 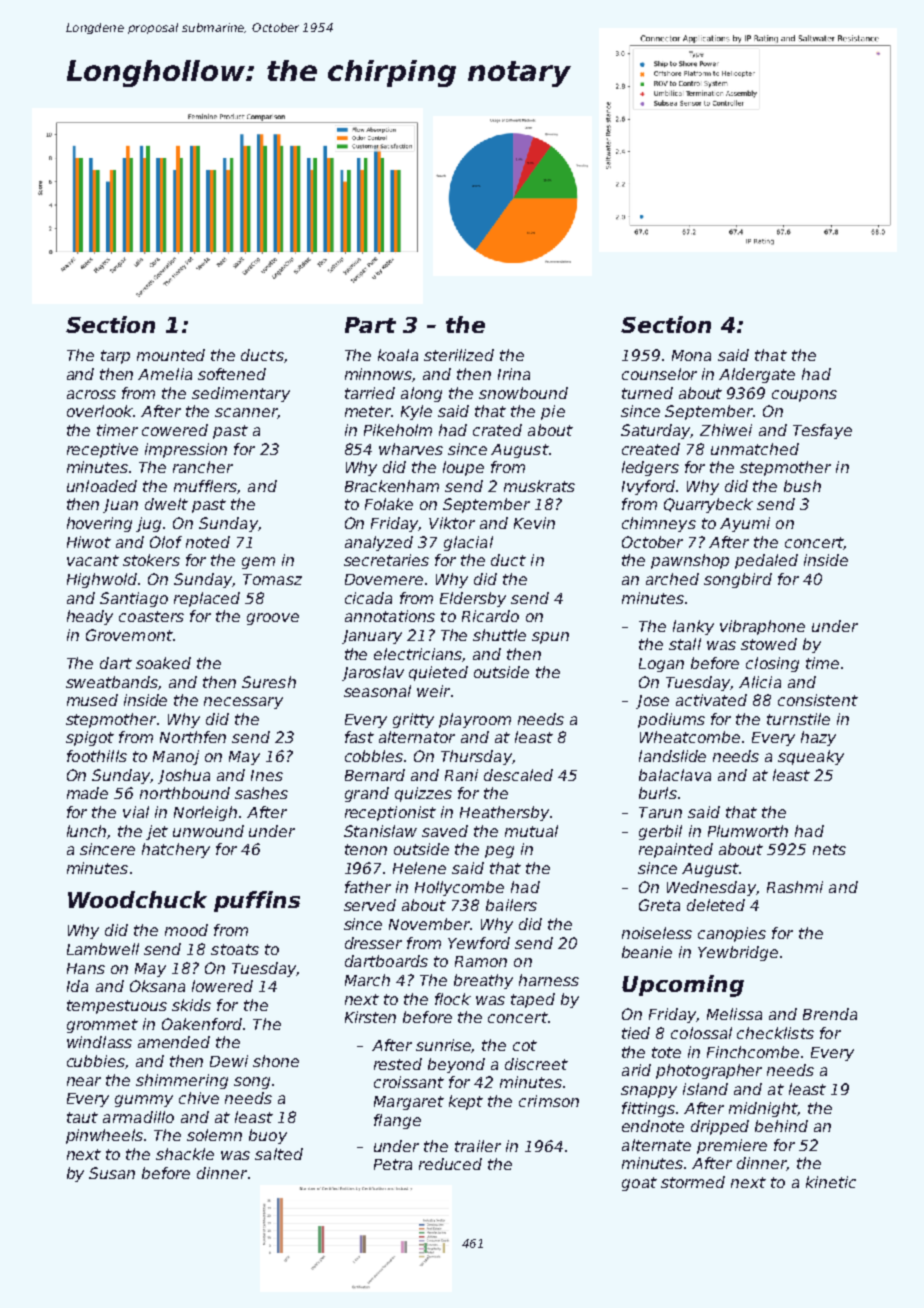 What do you see at coordinates (112, 1173) in the screenshot?
I see `Susan` at bounding box center [112, 1173].
